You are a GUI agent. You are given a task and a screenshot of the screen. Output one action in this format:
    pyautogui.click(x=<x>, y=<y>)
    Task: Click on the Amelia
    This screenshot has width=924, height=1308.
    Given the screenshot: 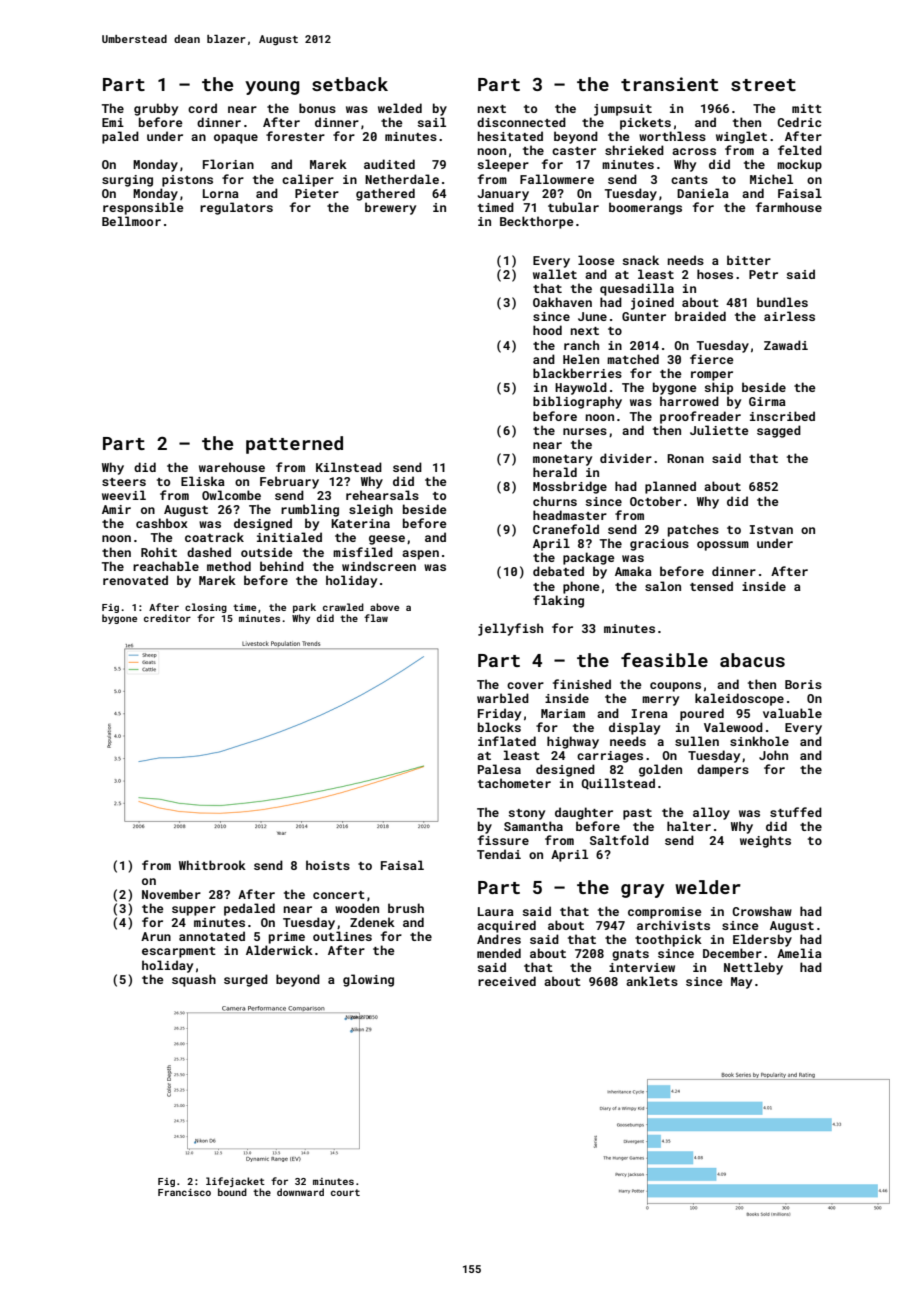 What is the action you would take?
    pyautogui.click(x=799, y=953)
